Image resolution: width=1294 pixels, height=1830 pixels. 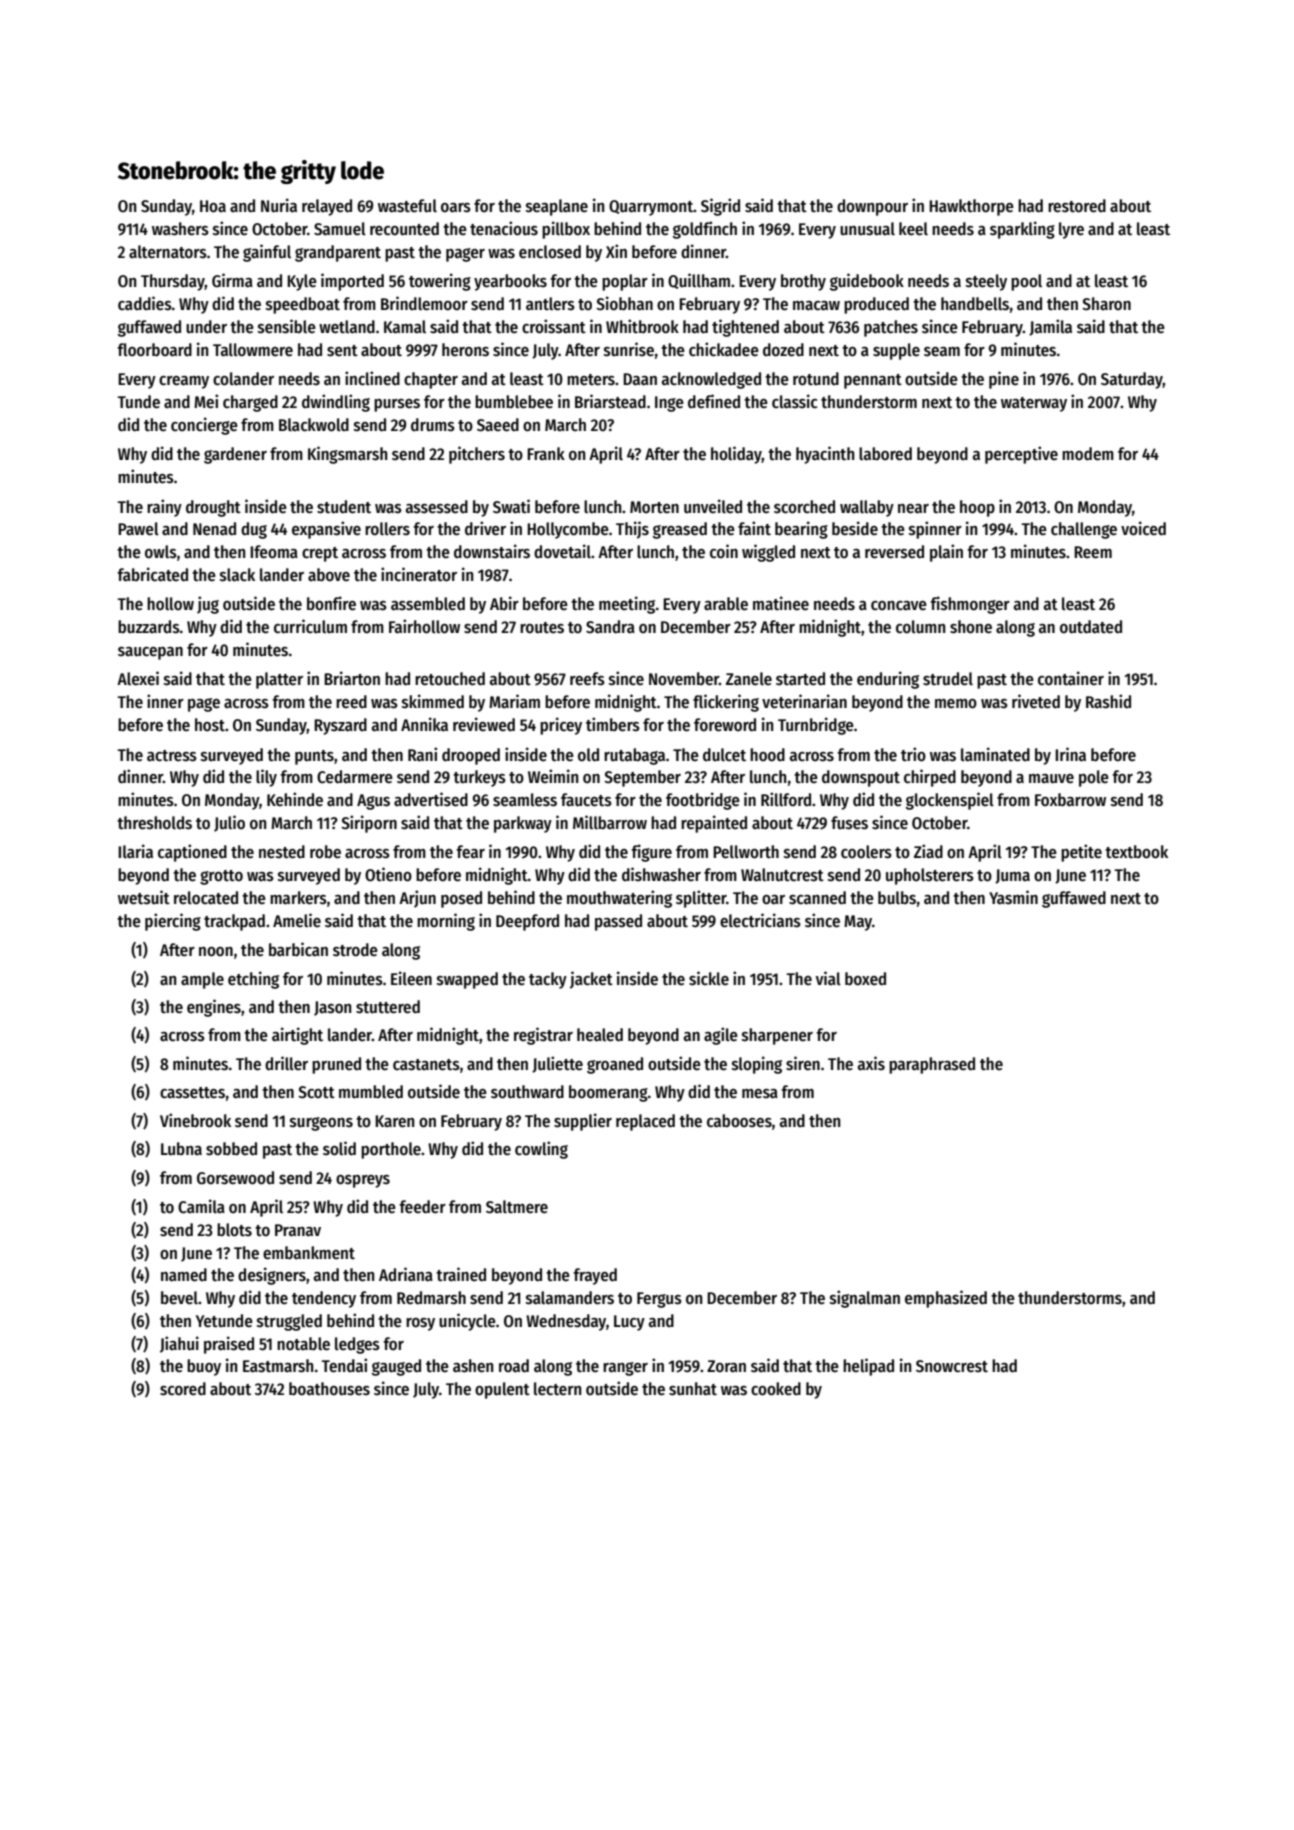 What do you see at coordinates (952, 1366) in the document?
I see `Snowcrest` at bounding box center [952, 1366].
